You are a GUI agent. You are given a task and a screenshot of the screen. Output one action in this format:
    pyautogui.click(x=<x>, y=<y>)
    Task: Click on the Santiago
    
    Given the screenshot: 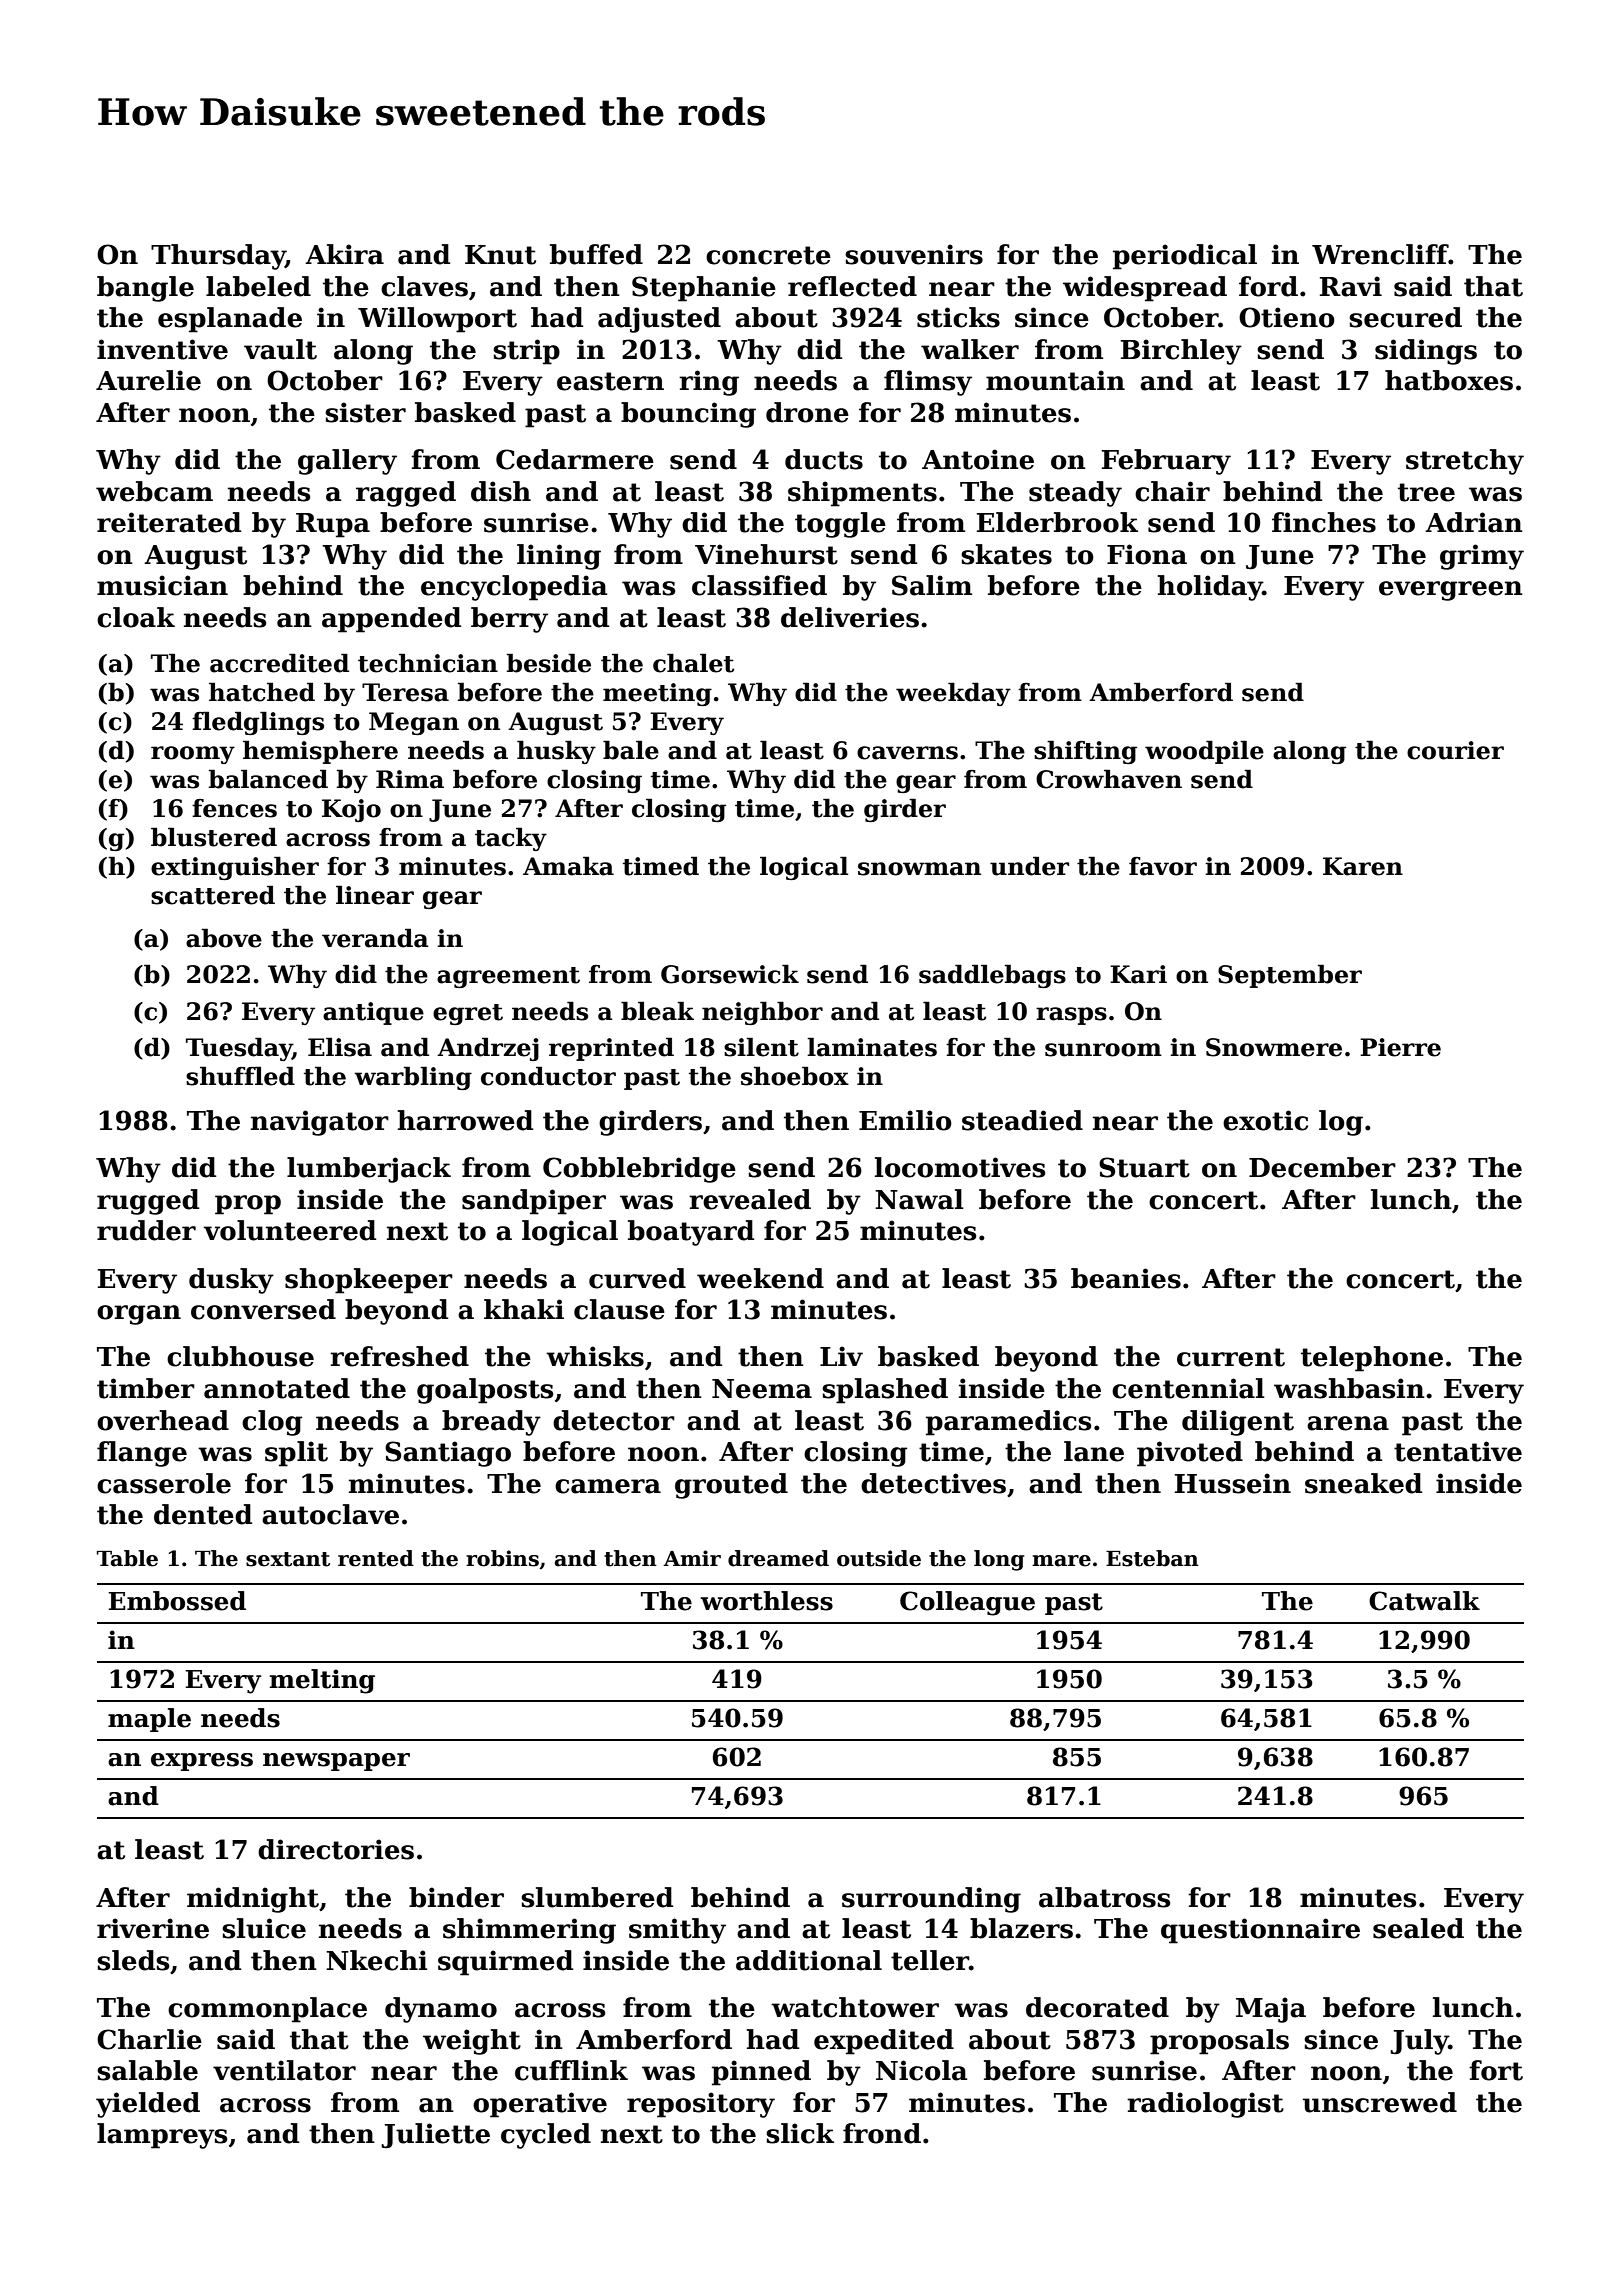 What is the action you would take?
    pyautogui.click(x=448, y=1454)
